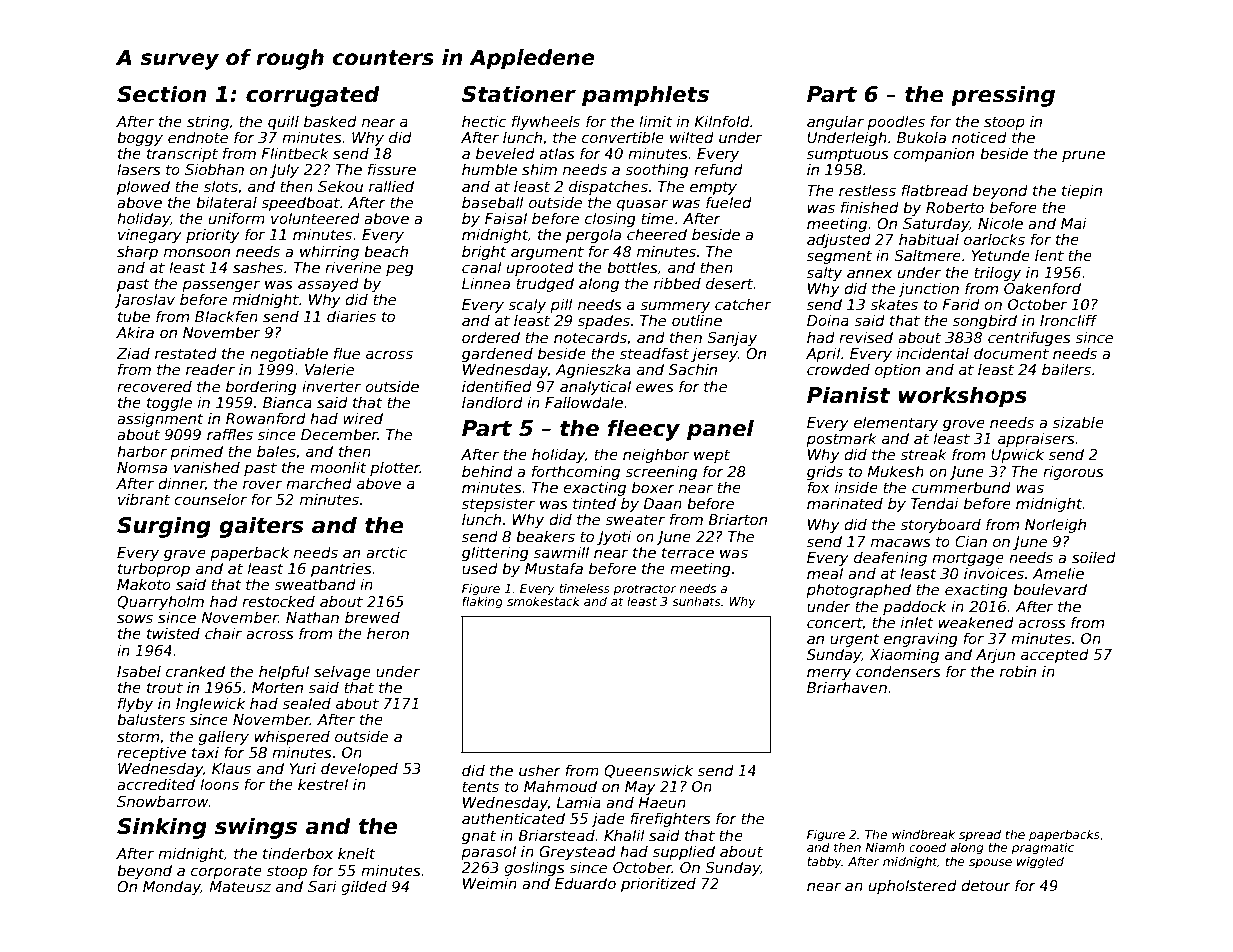 This screenshot has width=1233, height=952. Describe the element at coordinates (829, 674) in the screenshot. I see `merry` at that location.
